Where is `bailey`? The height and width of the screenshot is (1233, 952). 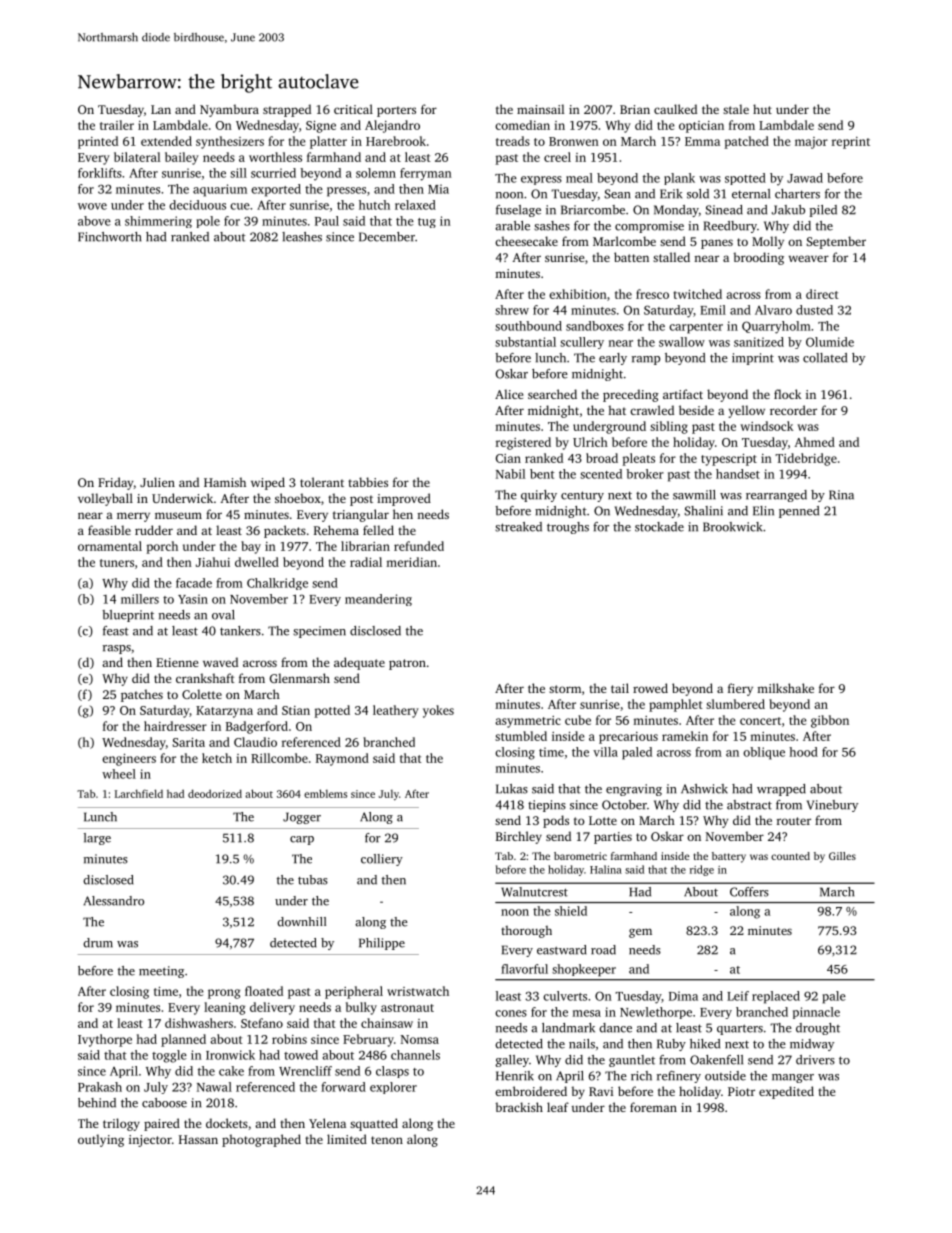
bailey is located at coordinates (182, 158).
